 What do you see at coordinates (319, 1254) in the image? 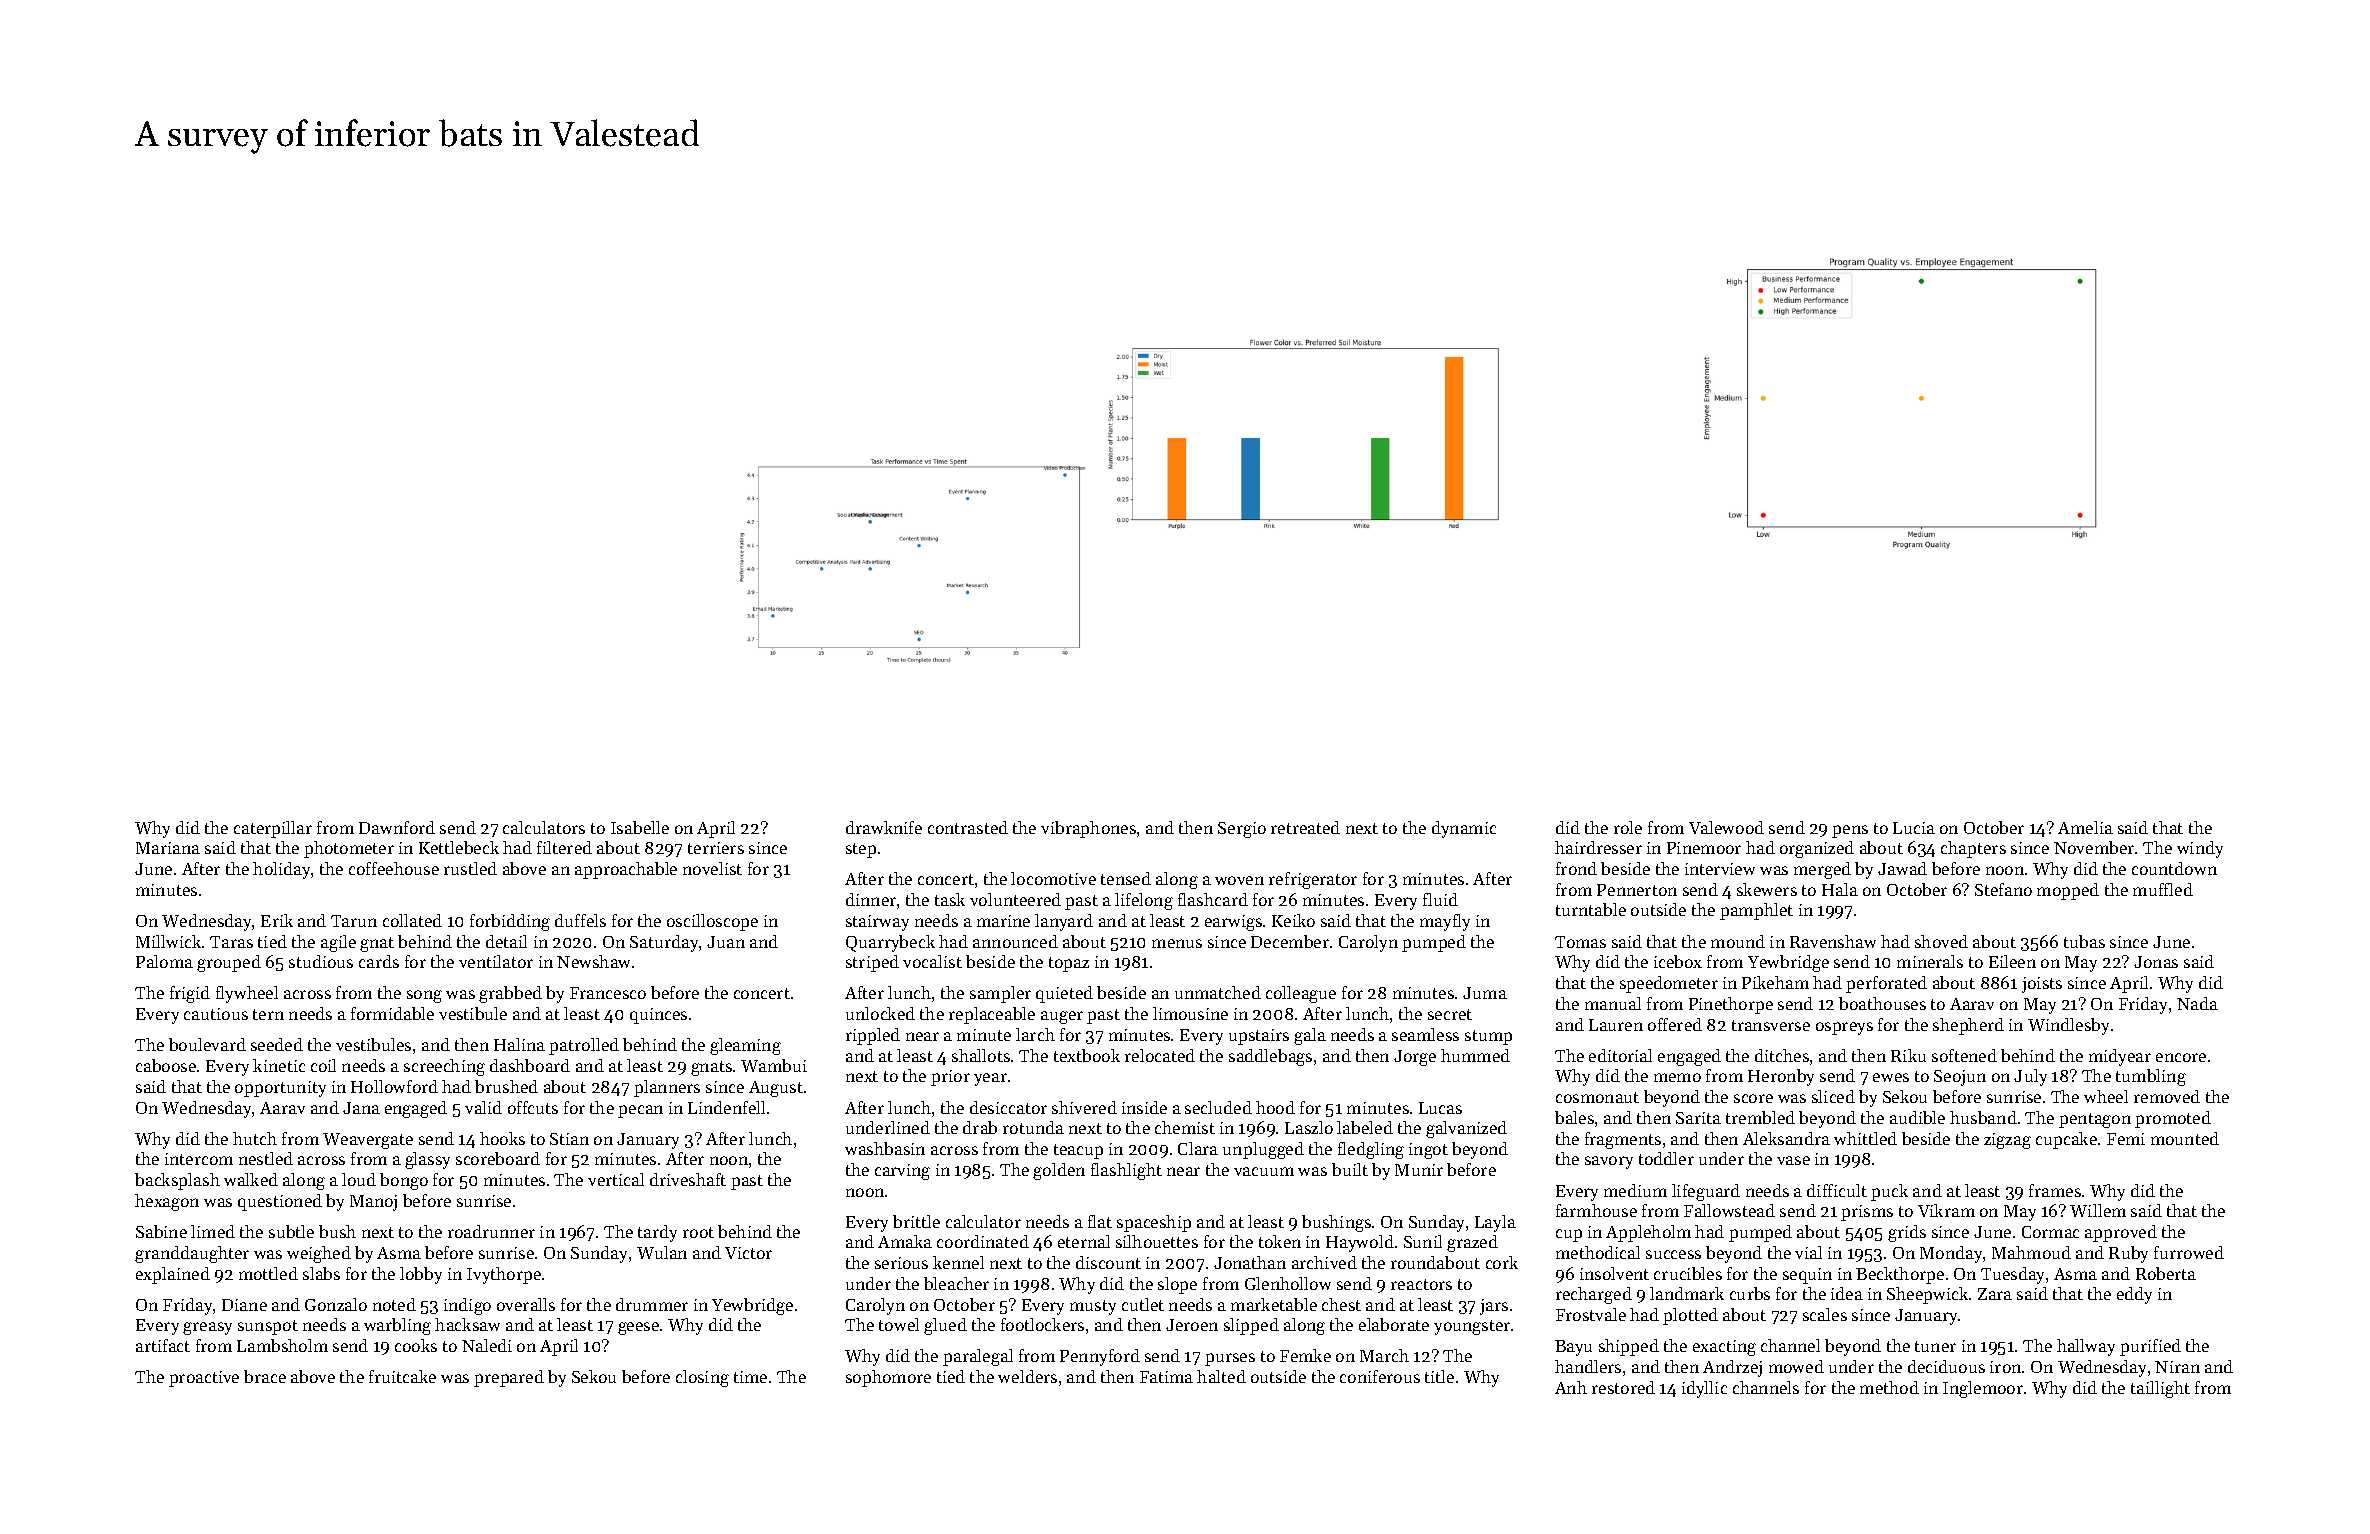
I see `weighed` at bounding box center [319, 1254].
